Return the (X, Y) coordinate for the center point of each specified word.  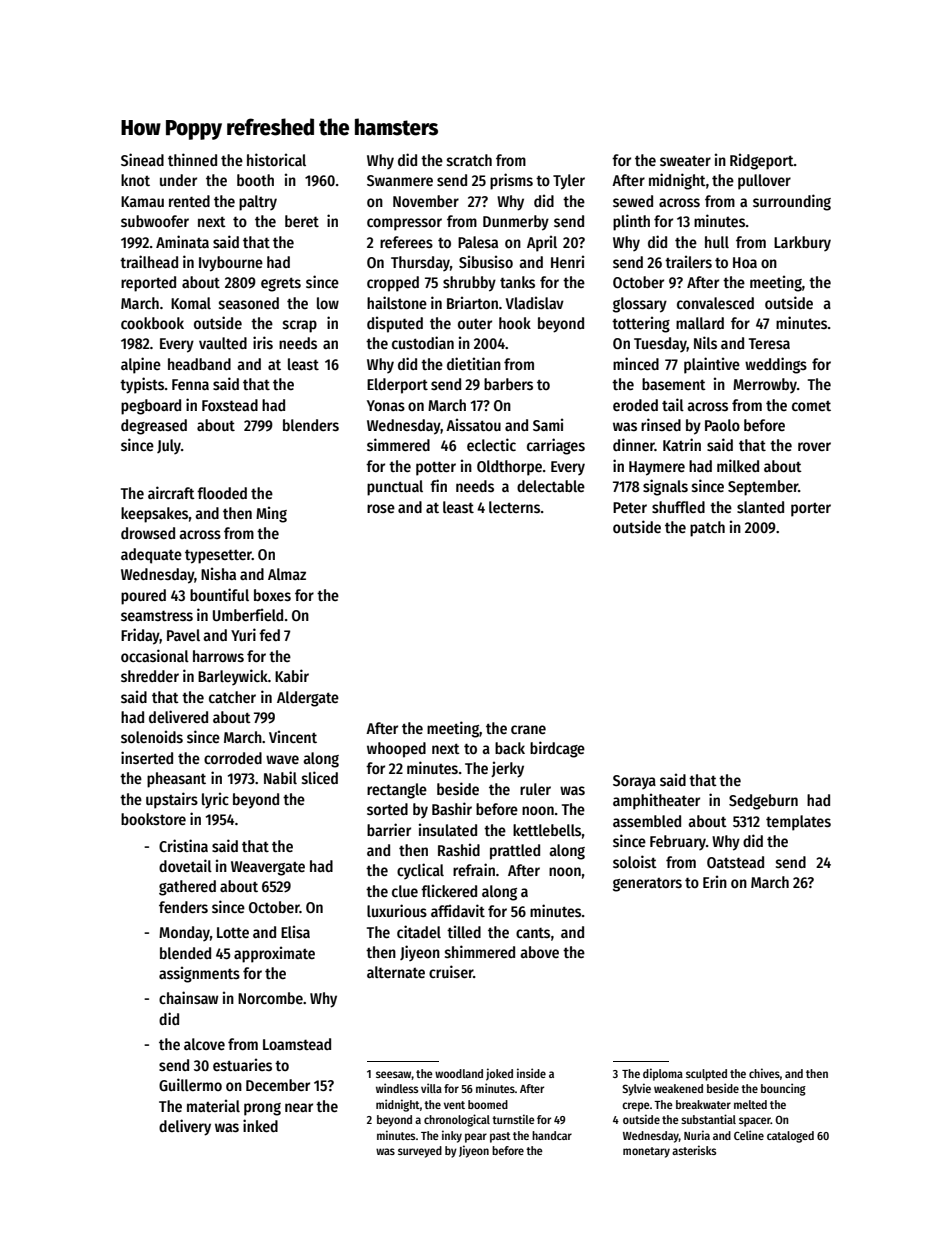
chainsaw (188, 997)
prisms (511, 181)
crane (528, 729)
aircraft (171, 492)
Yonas (386, 405)
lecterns (514, 507)
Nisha (218, 573)
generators (647, 885)
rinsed (661, 424)
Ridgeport (762, 161)
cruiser (451, 972)
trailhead (149, 261)
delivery (185, 1127)
